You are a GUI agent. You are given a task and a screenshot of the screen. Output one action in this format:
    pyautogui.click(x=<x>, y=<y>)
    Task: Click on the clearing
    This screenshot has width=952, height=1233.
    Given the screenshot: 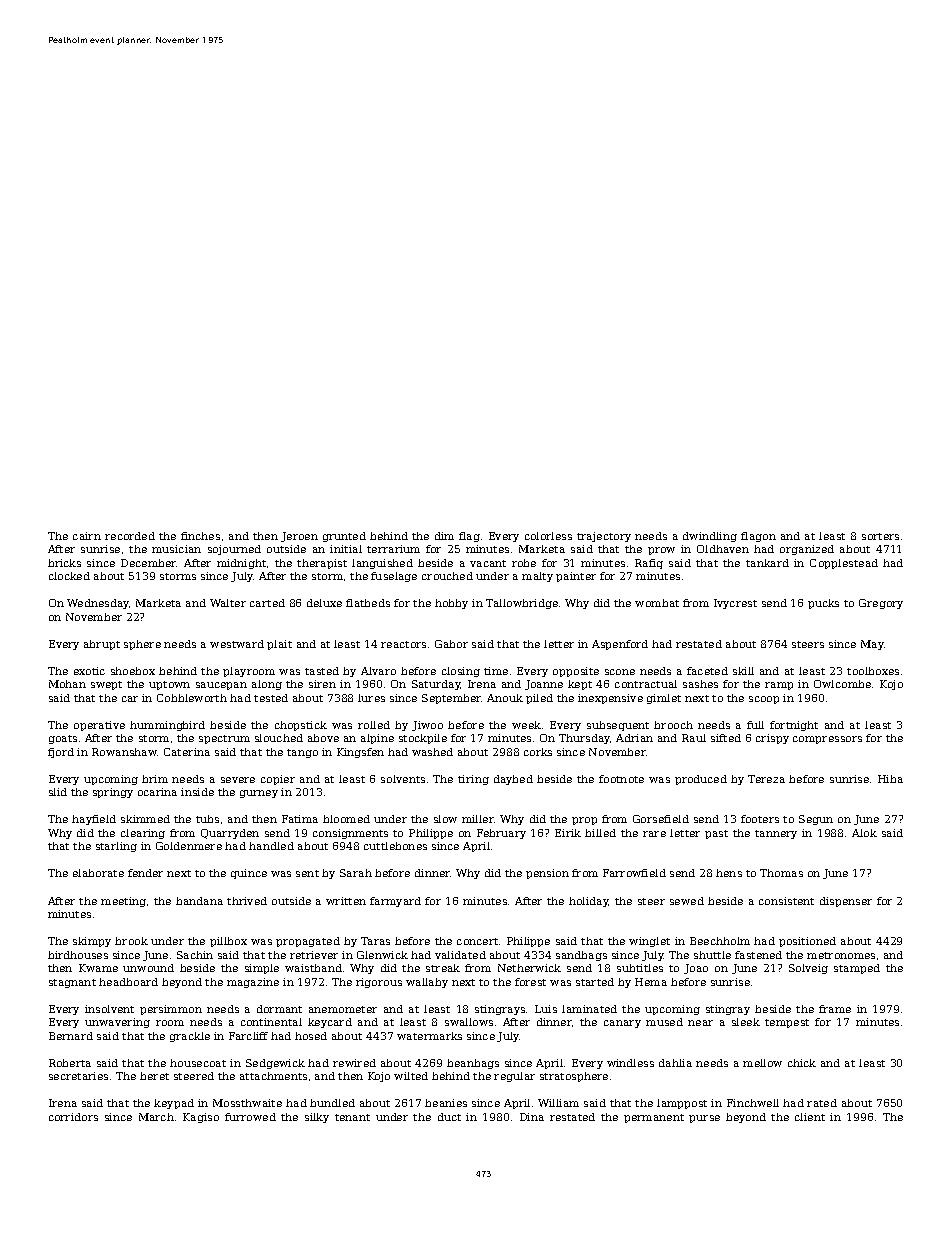 What is the action you would take?
    pyautogui.click(x=143, y=834)
